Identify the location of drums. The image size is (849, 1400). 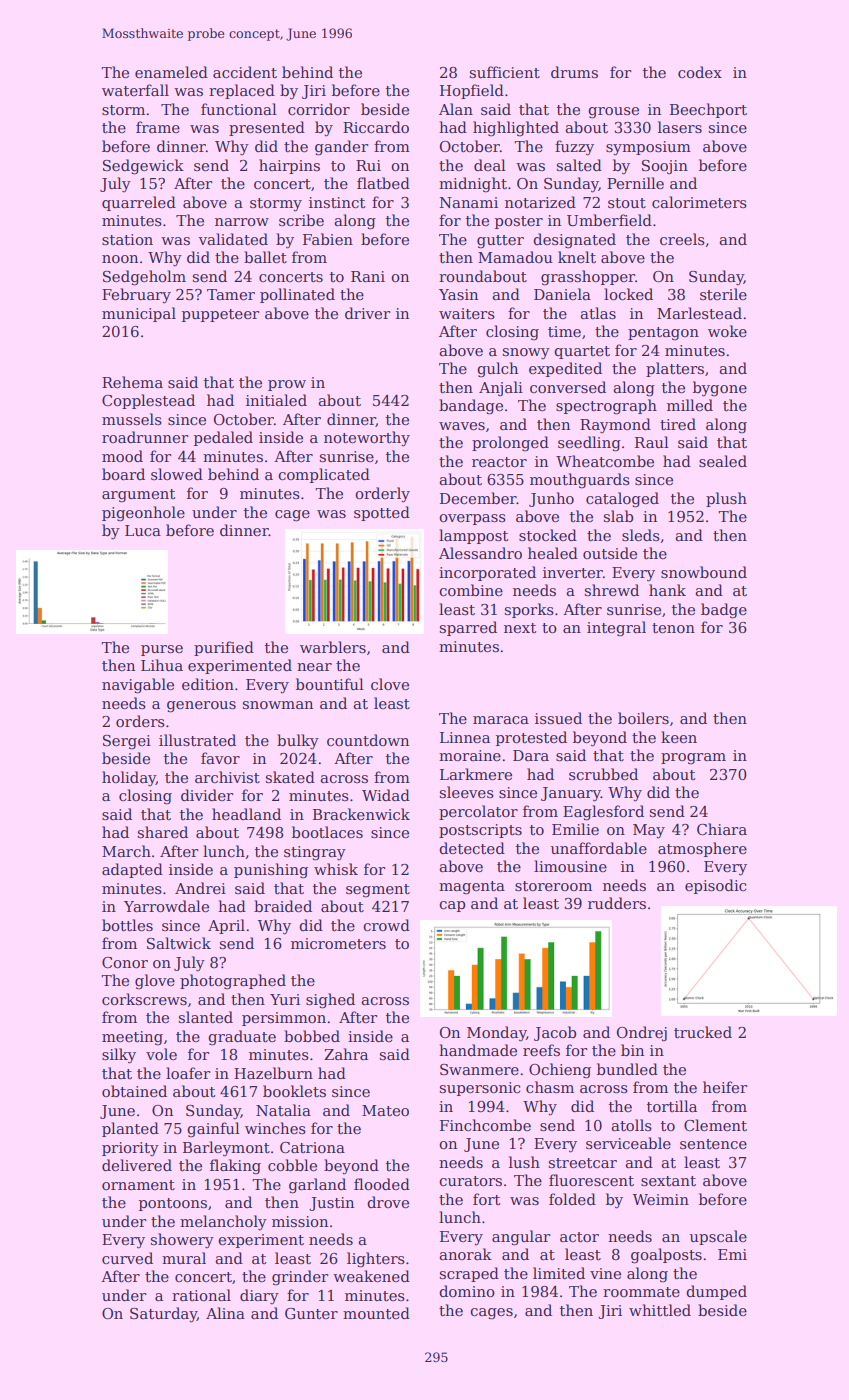
(574, 72).
